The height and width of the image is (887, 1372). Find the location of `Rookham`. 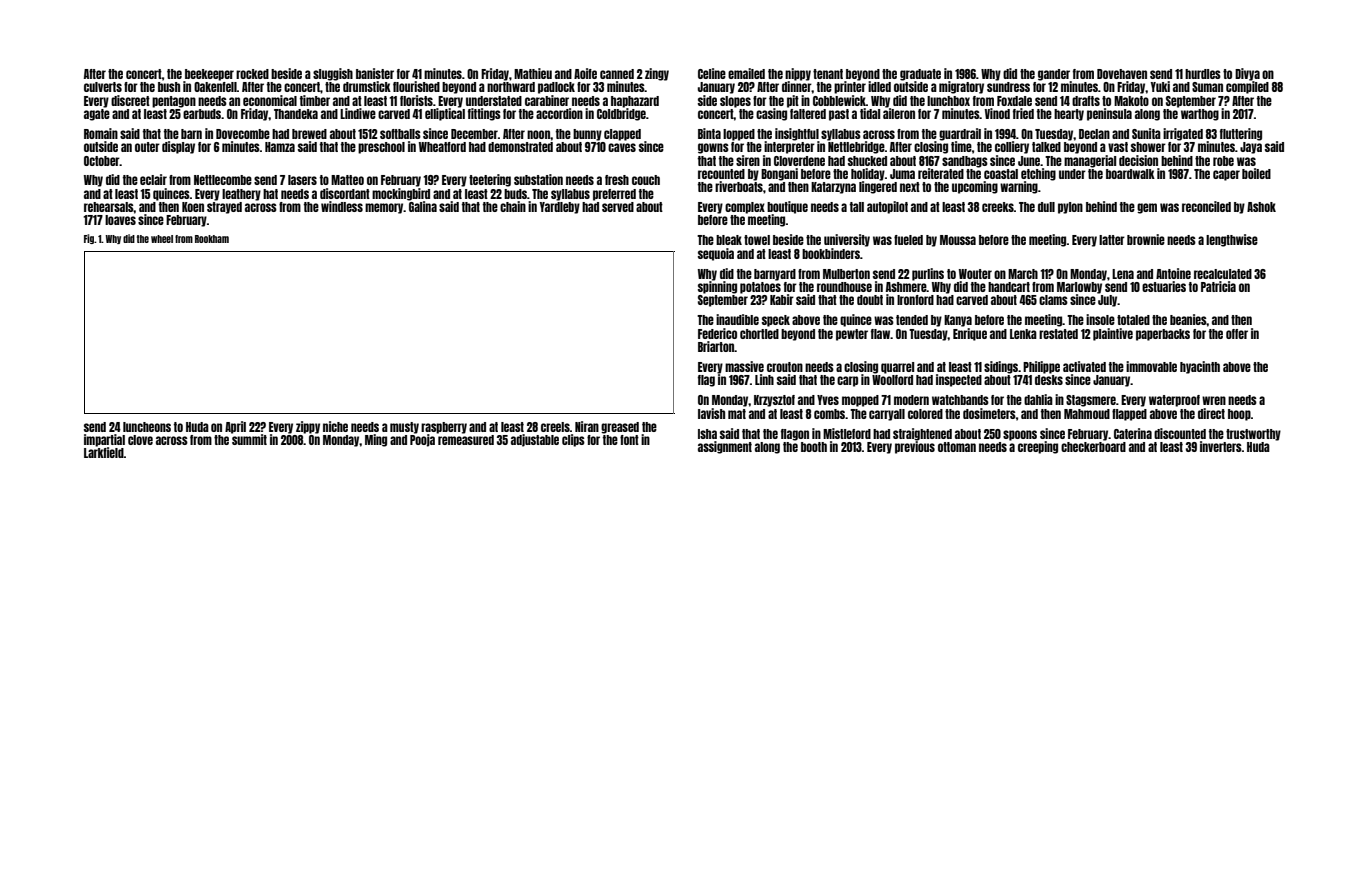

Rookham is located at coordinates (212, 239).
